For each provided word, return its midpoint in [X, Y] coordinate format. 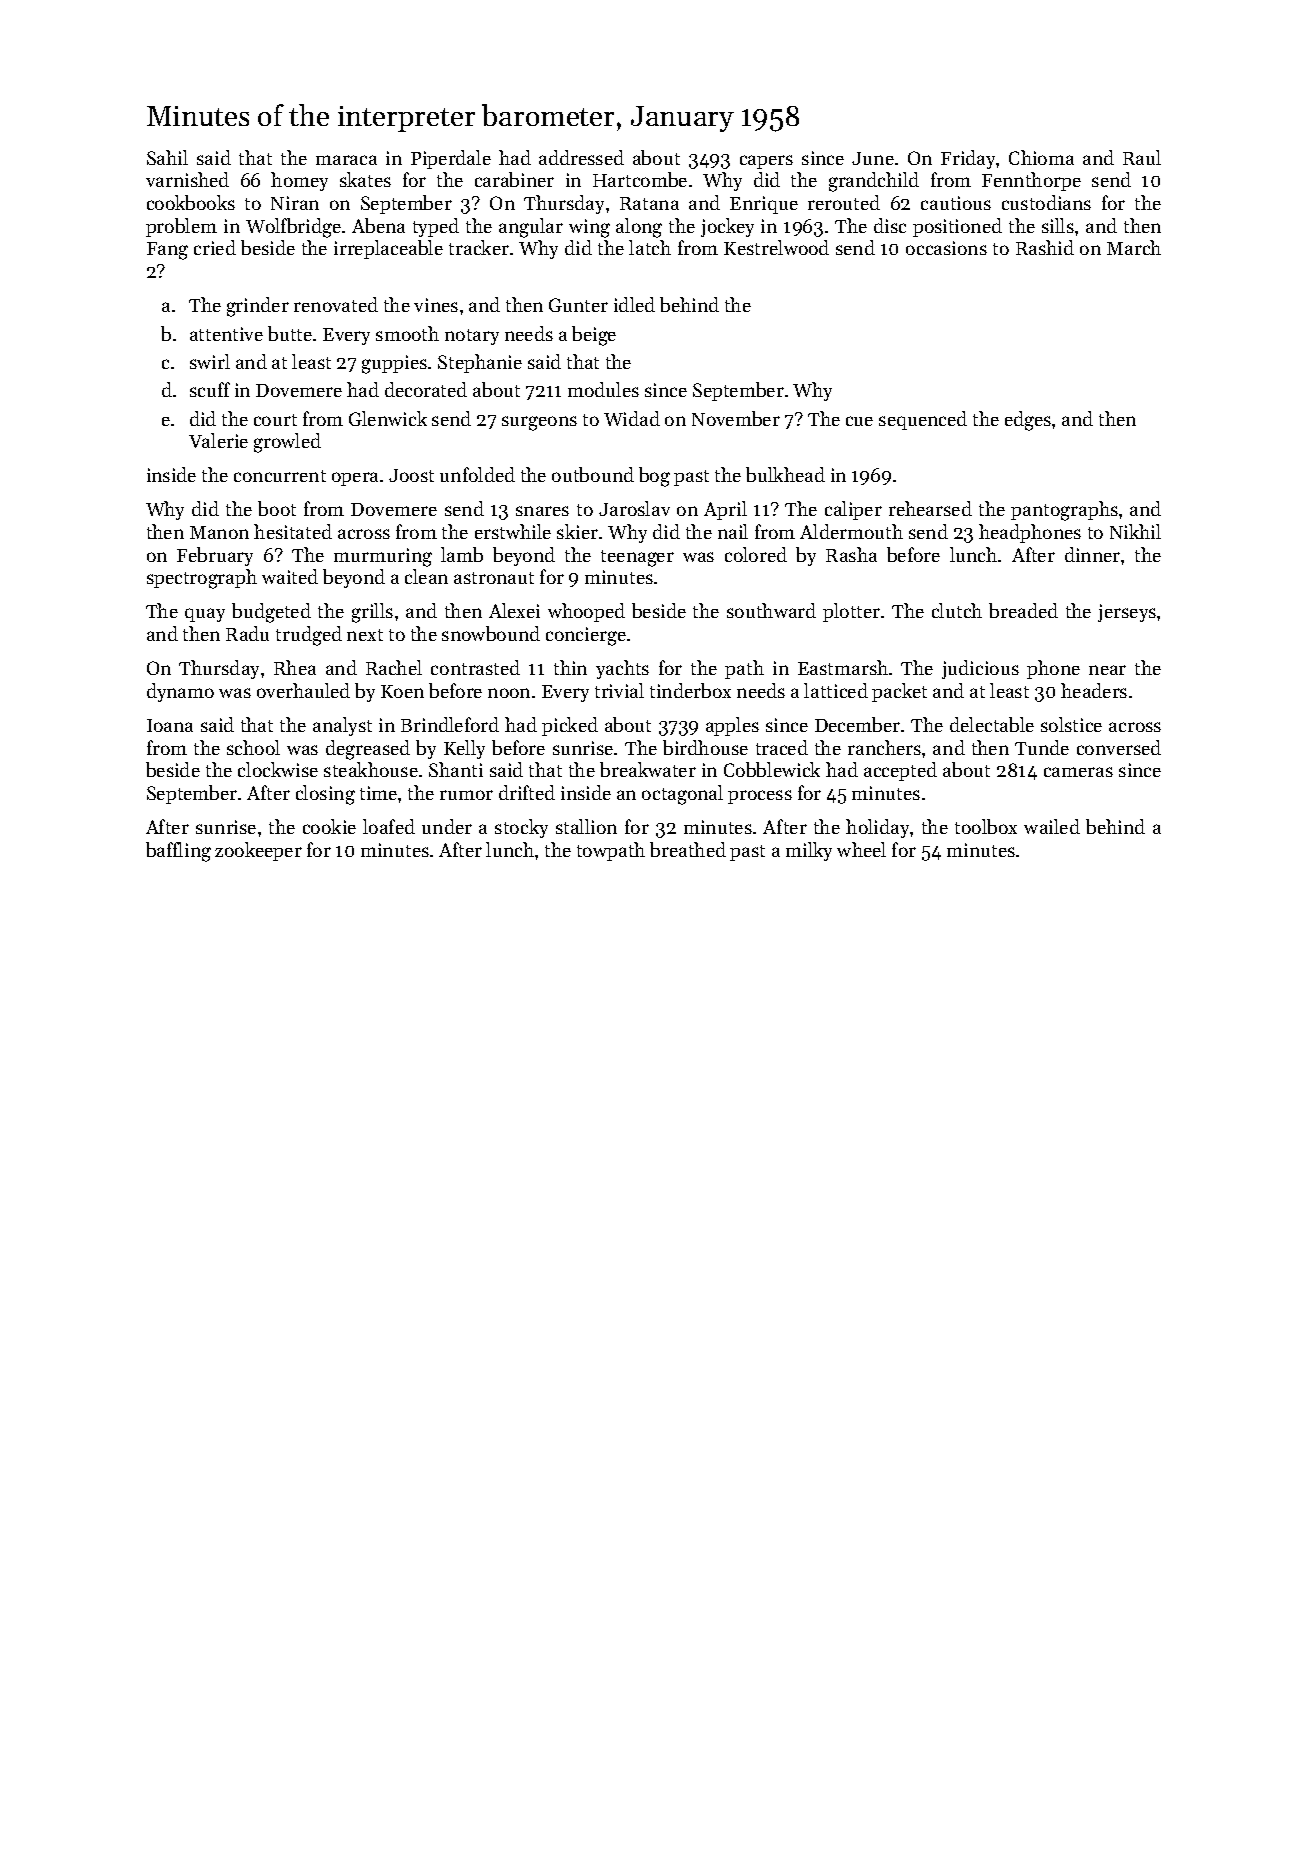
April [725, 510]
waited [290, 576]
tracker [479, 247]
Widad [632, 418]
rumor [466, 795]
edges [1028, 421]
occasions [946, 248]
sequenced [923, 420]
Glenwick [388, 418]
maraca [346, 160]
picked [570, 726]
